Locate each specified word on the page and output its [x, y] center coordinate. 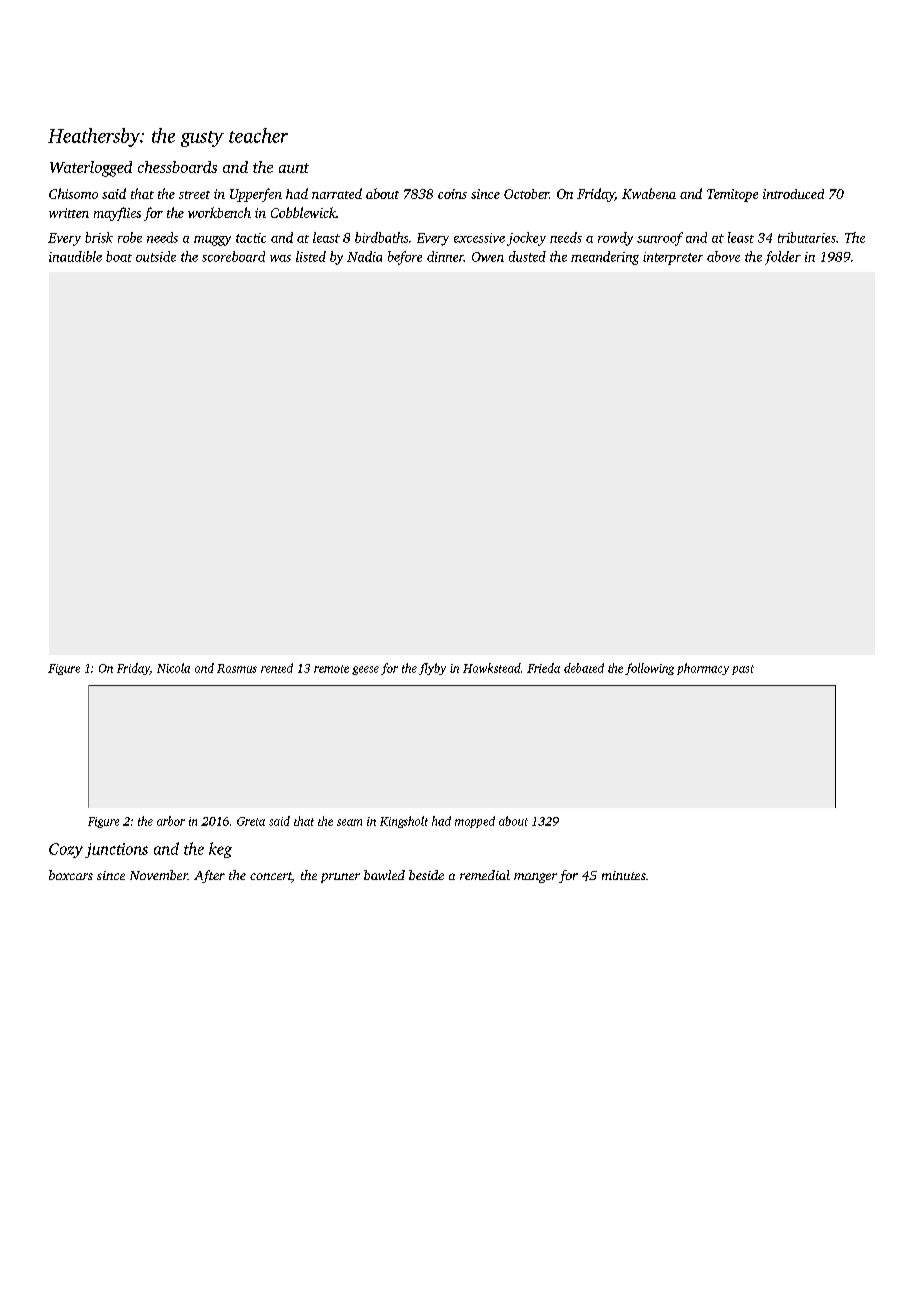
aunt [294, 168]
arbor [171, 821]
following [649, 669]
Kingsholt [404, 822]
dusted [527, 256]
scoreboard [233, 256]
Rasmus [237, 668]
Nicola [173, 668]
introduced [793, 194]
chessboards [177, 167]
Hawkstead [492, 668]
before [405, 258]
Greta [251, 821]
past [743, 670]
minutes [624, 875]
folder [783, 258]
